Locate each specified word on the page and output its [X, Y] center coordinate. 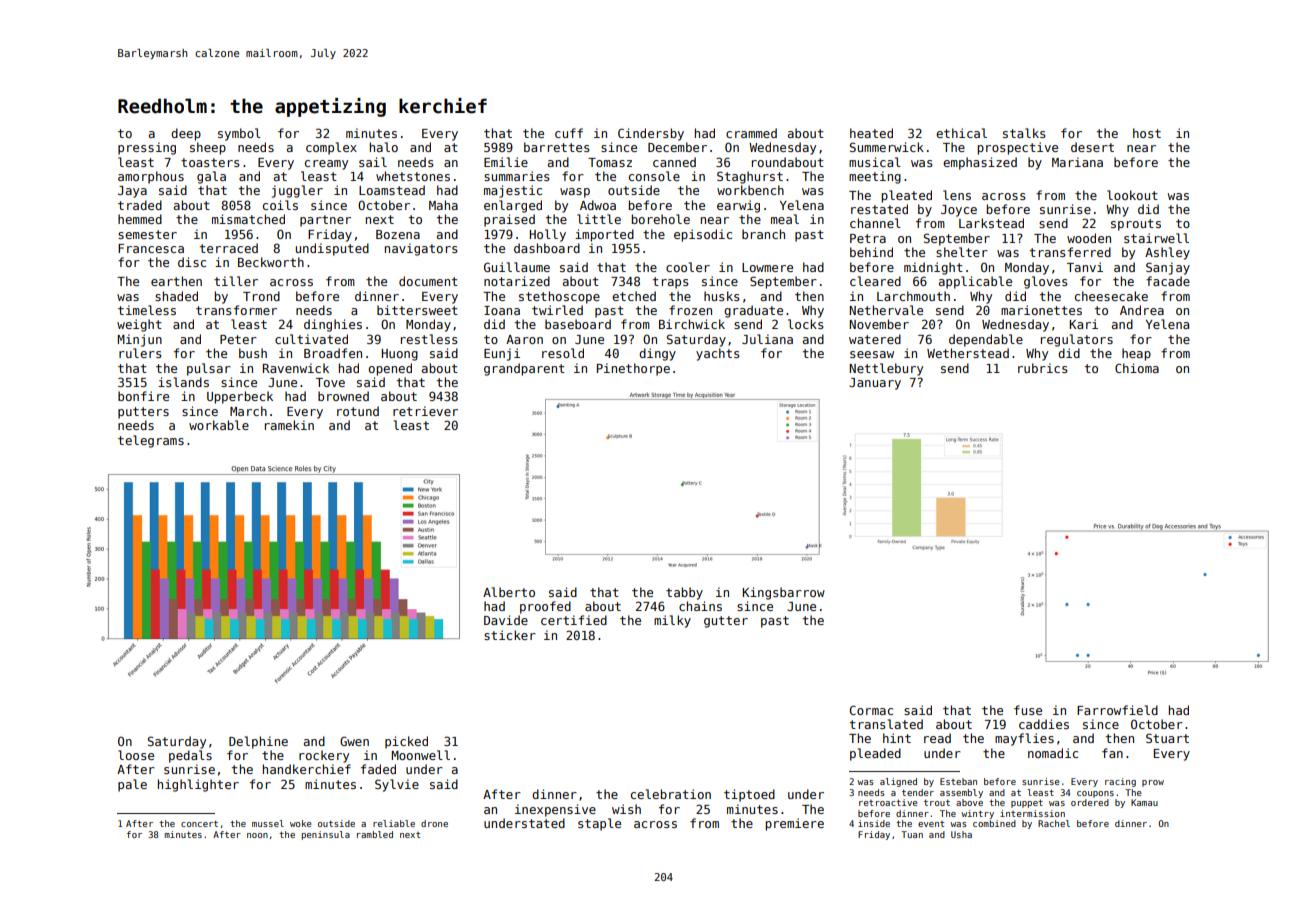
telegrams [151, 441]
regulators [1077, 340]
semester [147, 234]
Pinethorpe [633, 369]
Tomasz [610, 162]
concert [199, 823]
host [1147, 133]
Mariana [1077, 162]
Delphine [258, 742]
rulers [140, 353]
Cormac [871, 710]
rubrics [1043, 368]
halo [384, 147]
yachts [718, 354]
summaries [517, 176]
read [937, 738]
